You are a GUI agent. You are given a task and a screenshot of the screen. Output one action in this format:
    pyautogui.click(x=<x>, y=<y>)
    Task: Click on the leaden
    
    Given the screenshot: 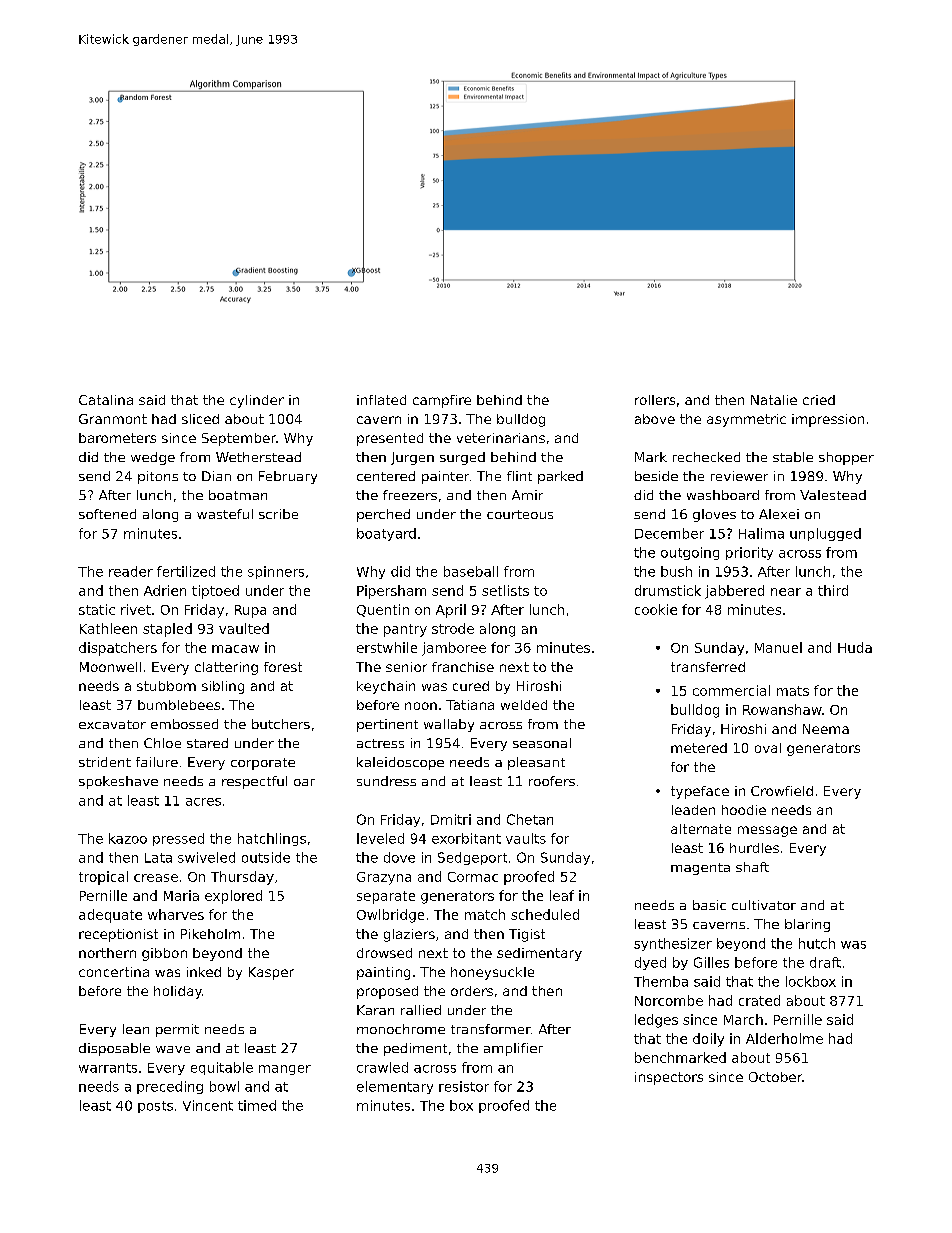 What is the action you would take?
    pyautogui.click(x=693, y=810)
